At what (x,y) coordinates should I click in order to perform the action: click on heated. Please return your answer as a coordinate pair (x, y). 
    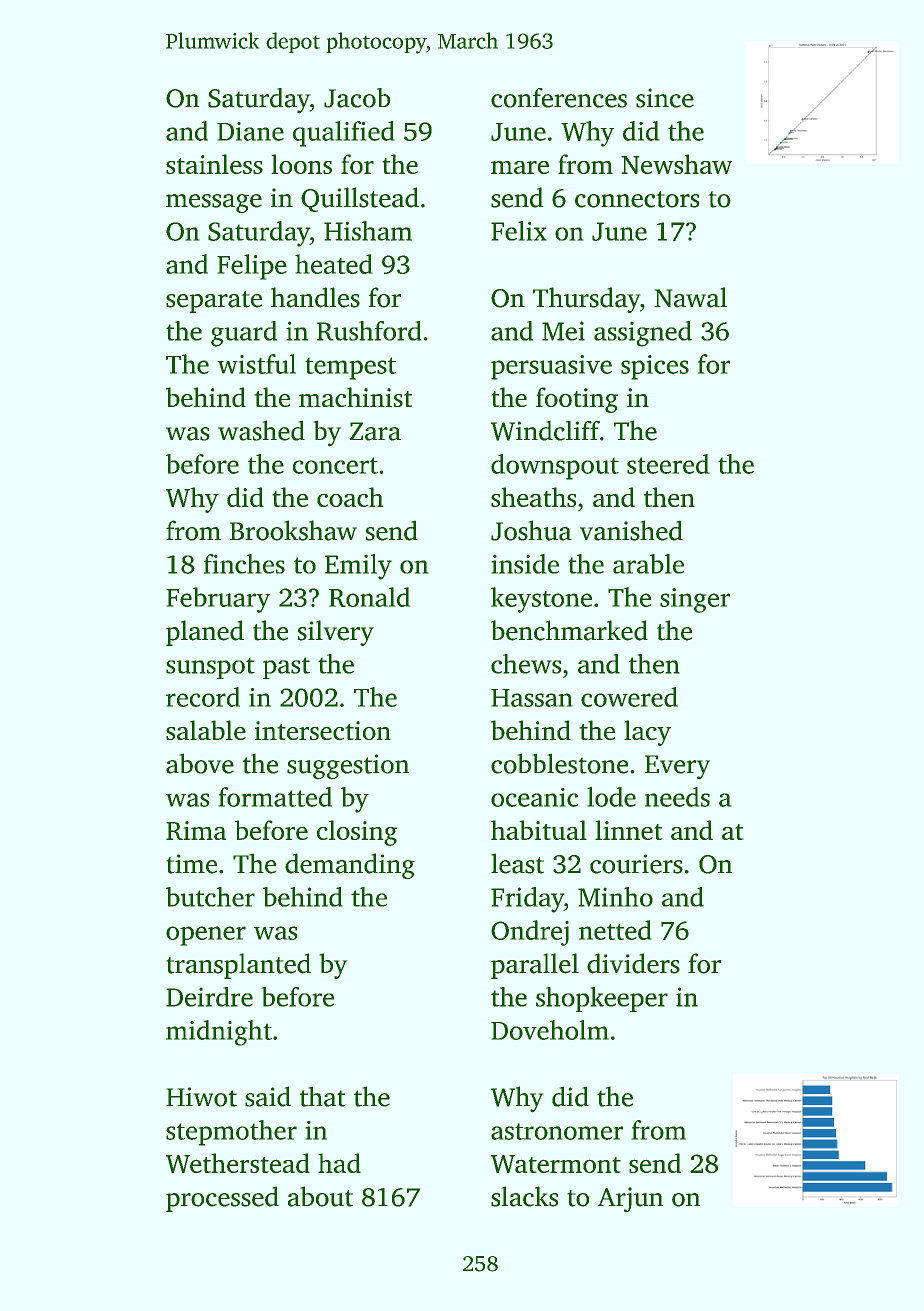
    Looking at the image, I should click on (333, 264).
